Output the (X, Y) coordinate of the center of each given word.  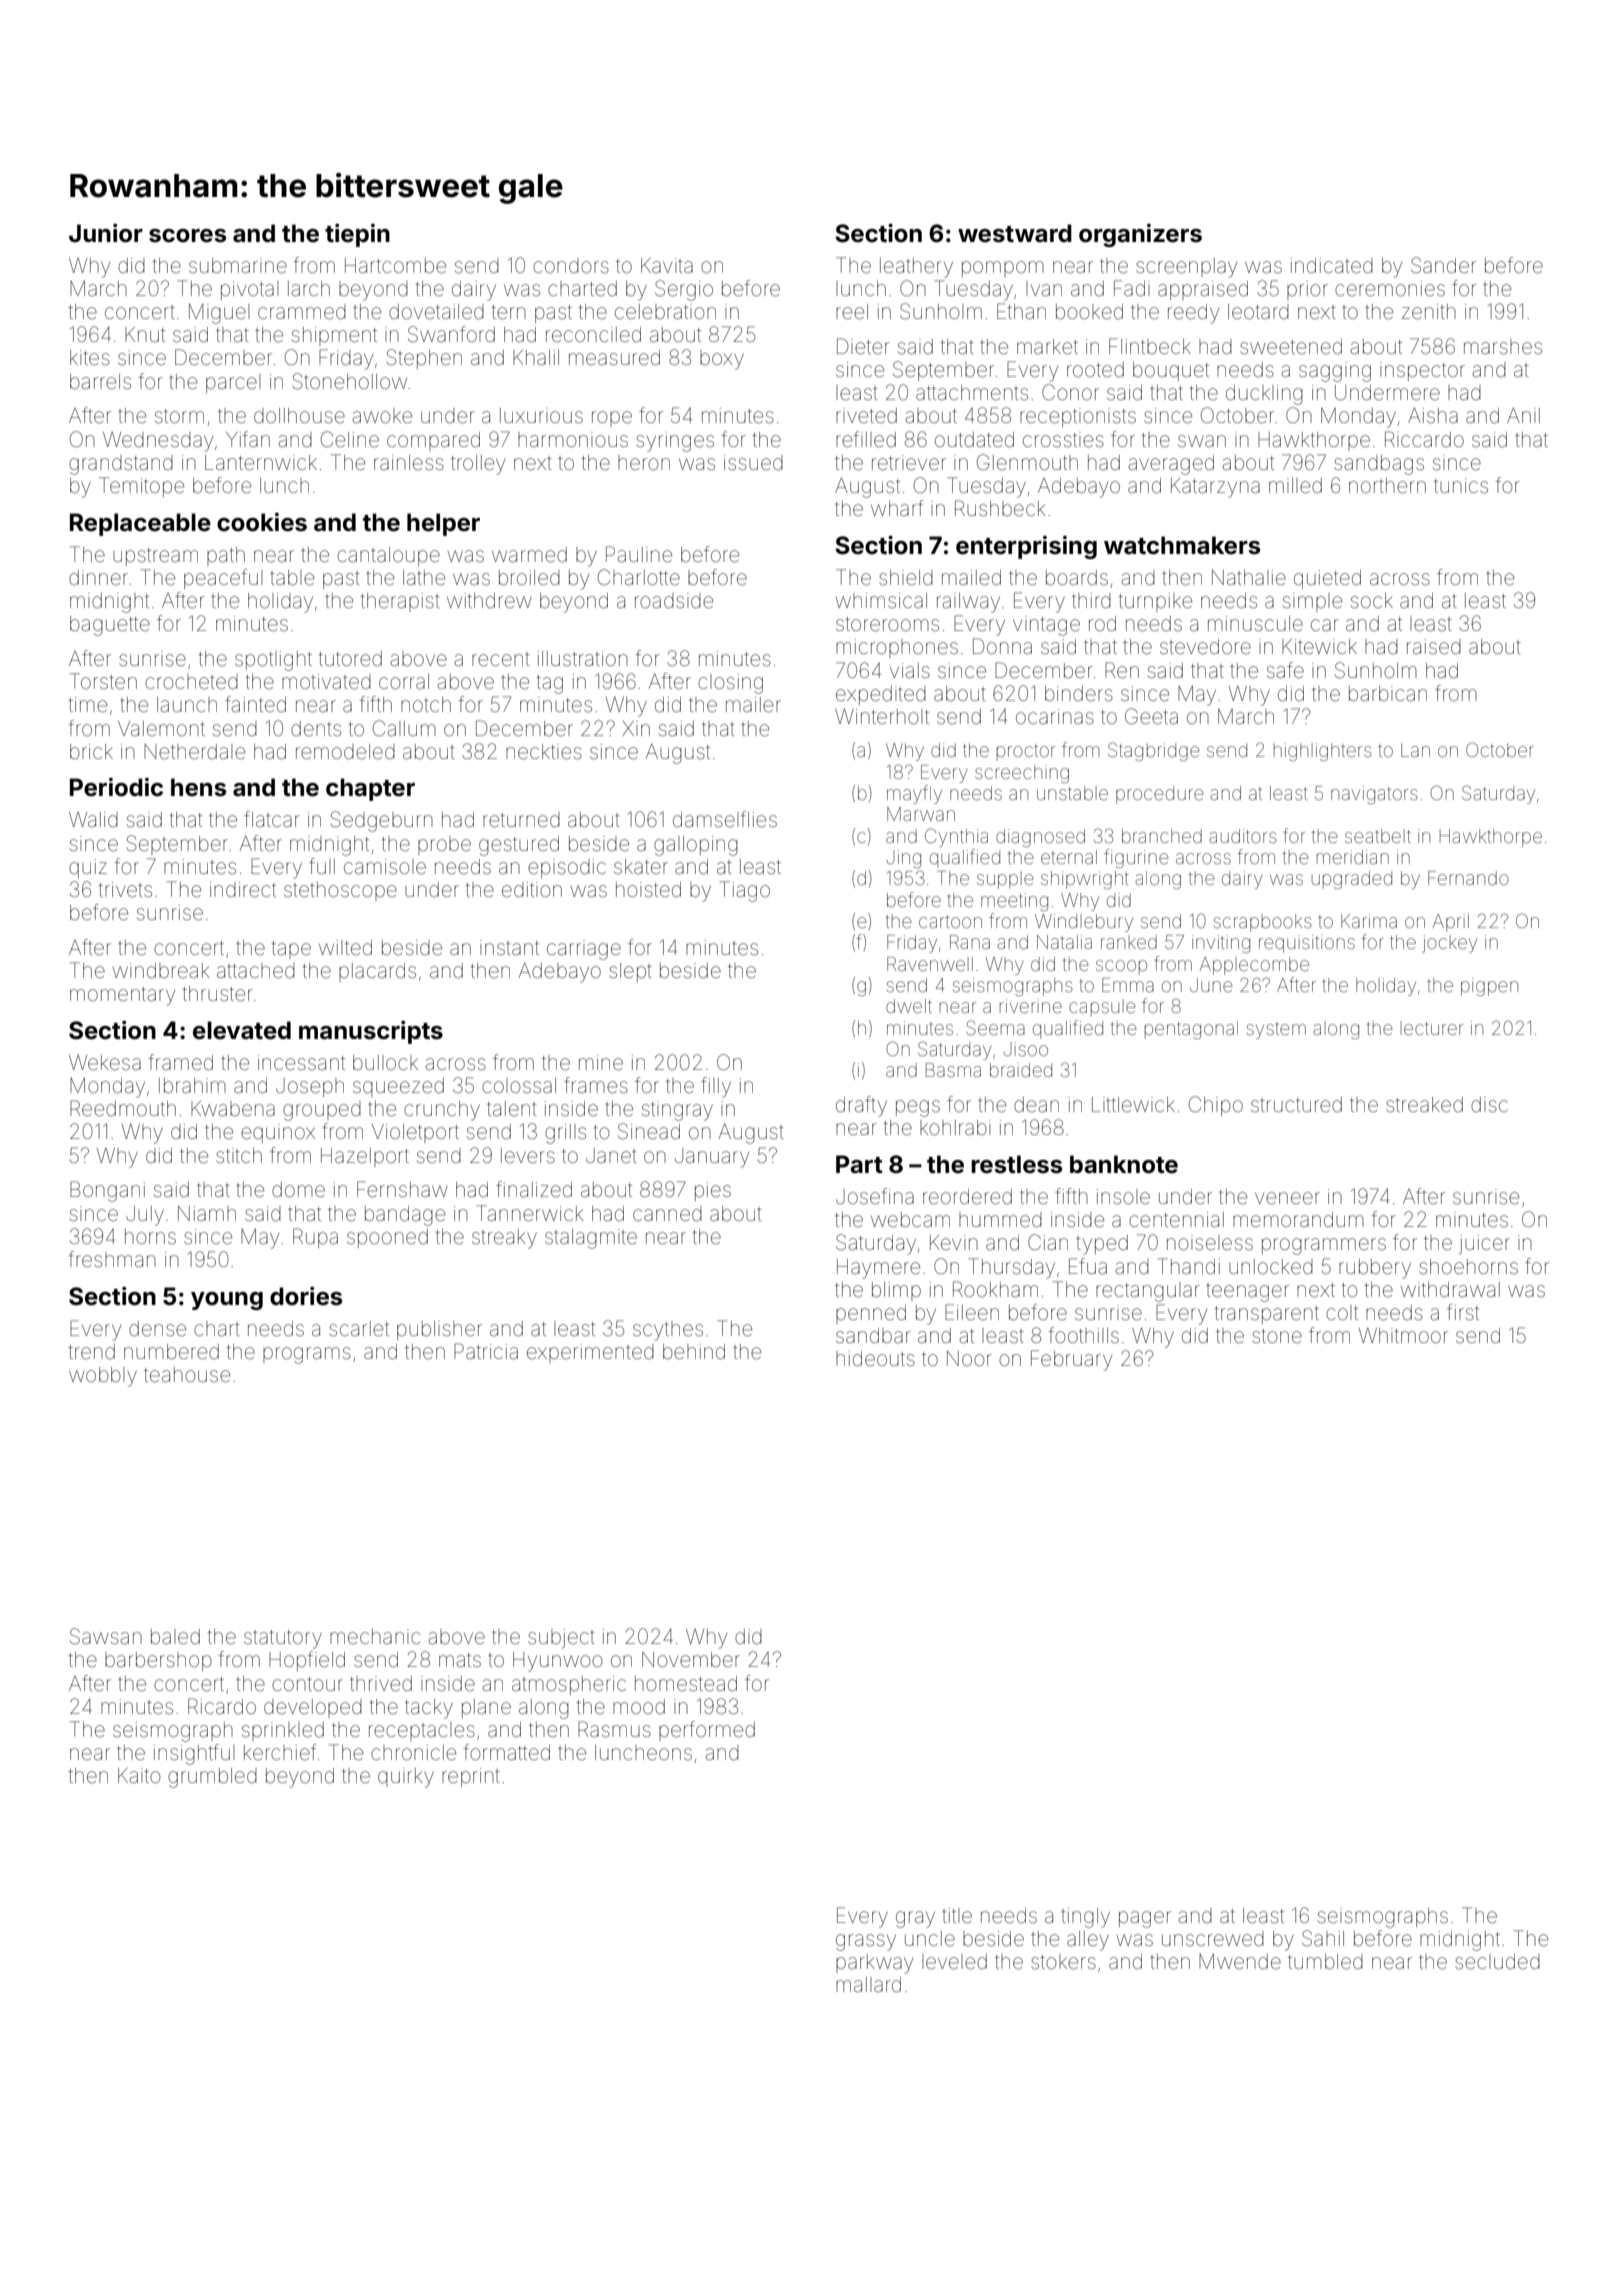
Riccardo (1424, 439)
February (1071, 1360)
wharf (897, 508)
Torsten (103, 681)
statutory (283, 1639)
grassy (866, 1942)
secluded (1497, 1962)
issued (753, 462)
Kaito (139, 1775)
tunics (1461, 485)
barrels (100, 382)
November (691, 1660)
